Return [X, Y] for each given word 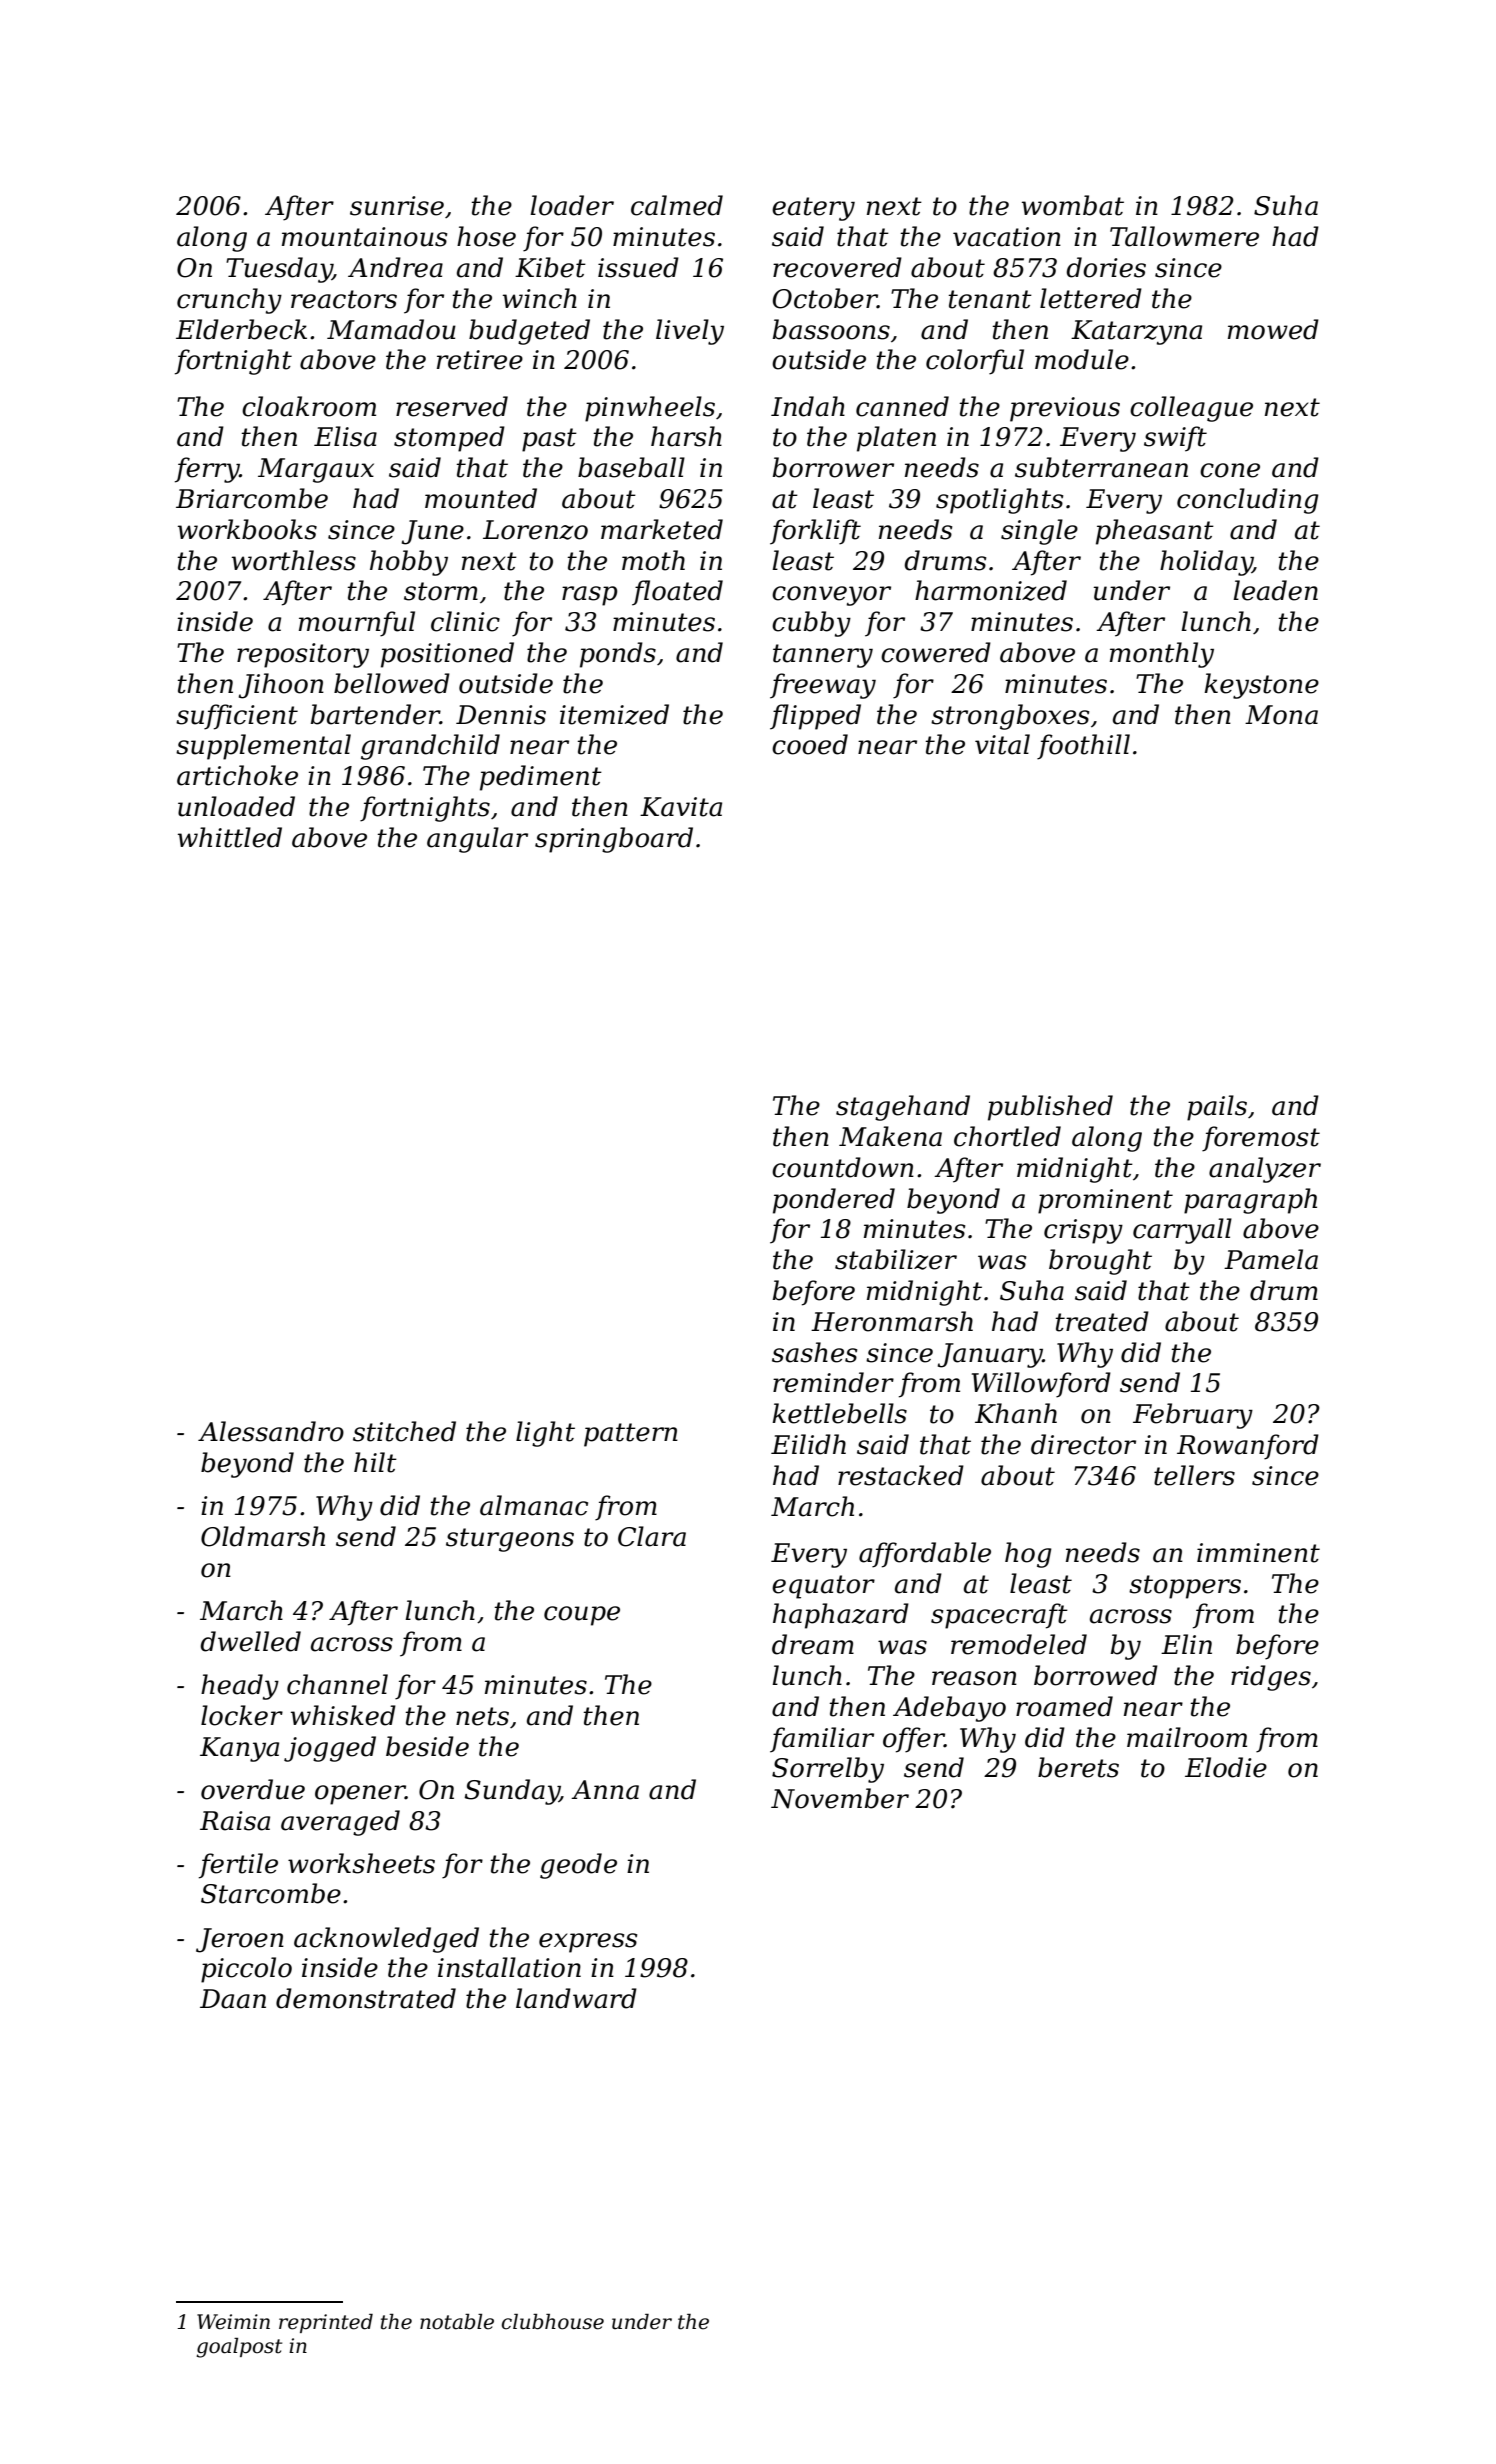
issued [638, 267]
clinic [465, 621]
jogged [330, 1749]
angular [477, 840]
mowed [1273, 329]
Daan [233, 1999]
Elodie [1226, 1767]
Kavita [681, 807]
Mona [1281, 715]
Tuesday [279, 270]
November [840, 1798]
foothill [1083, 747]
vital [1002, 744]
